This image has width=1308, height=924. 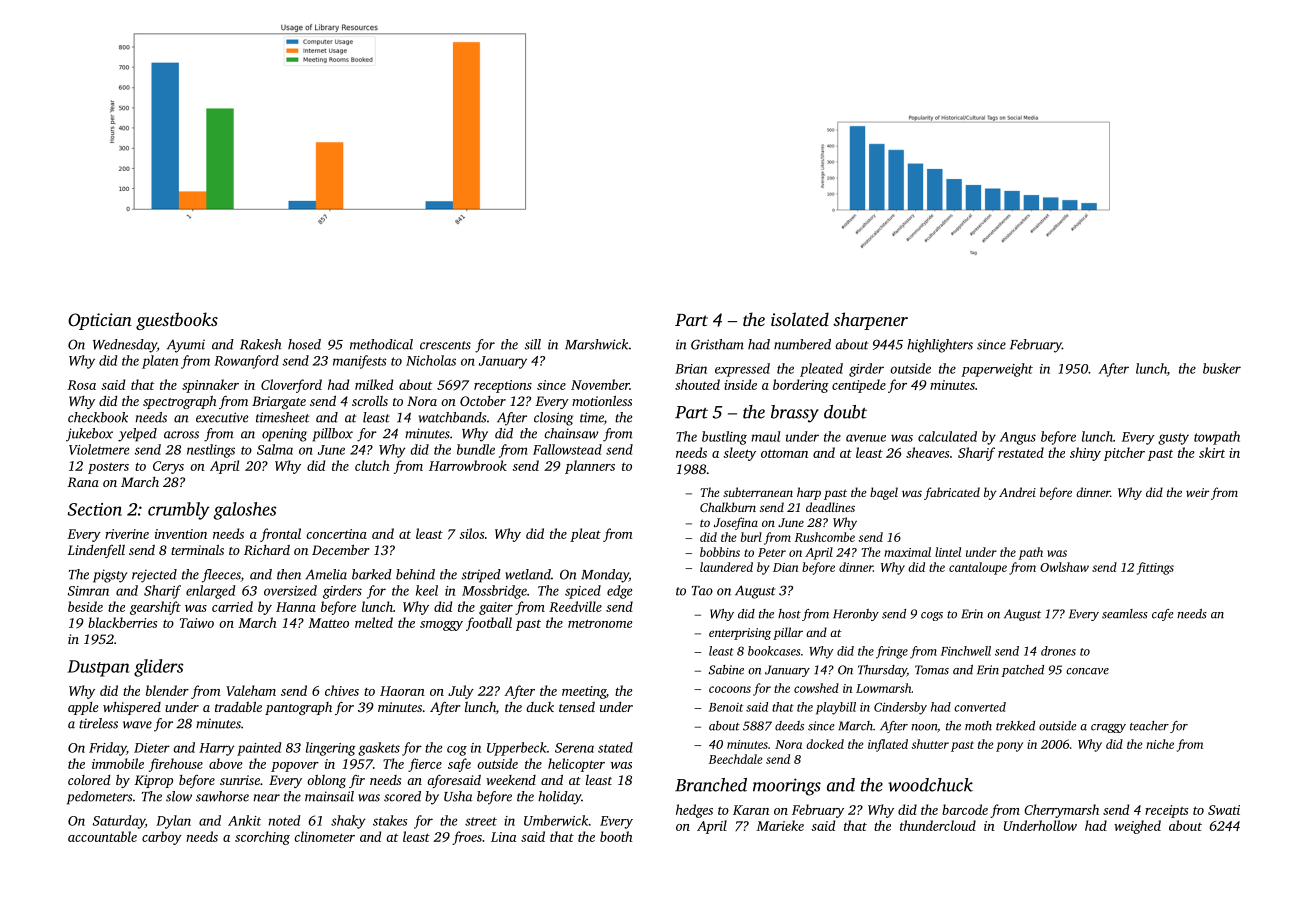 What do you see at coordinates (261, 344) in the image?
I see `Rakesh` at bounding box center [261, 344].
